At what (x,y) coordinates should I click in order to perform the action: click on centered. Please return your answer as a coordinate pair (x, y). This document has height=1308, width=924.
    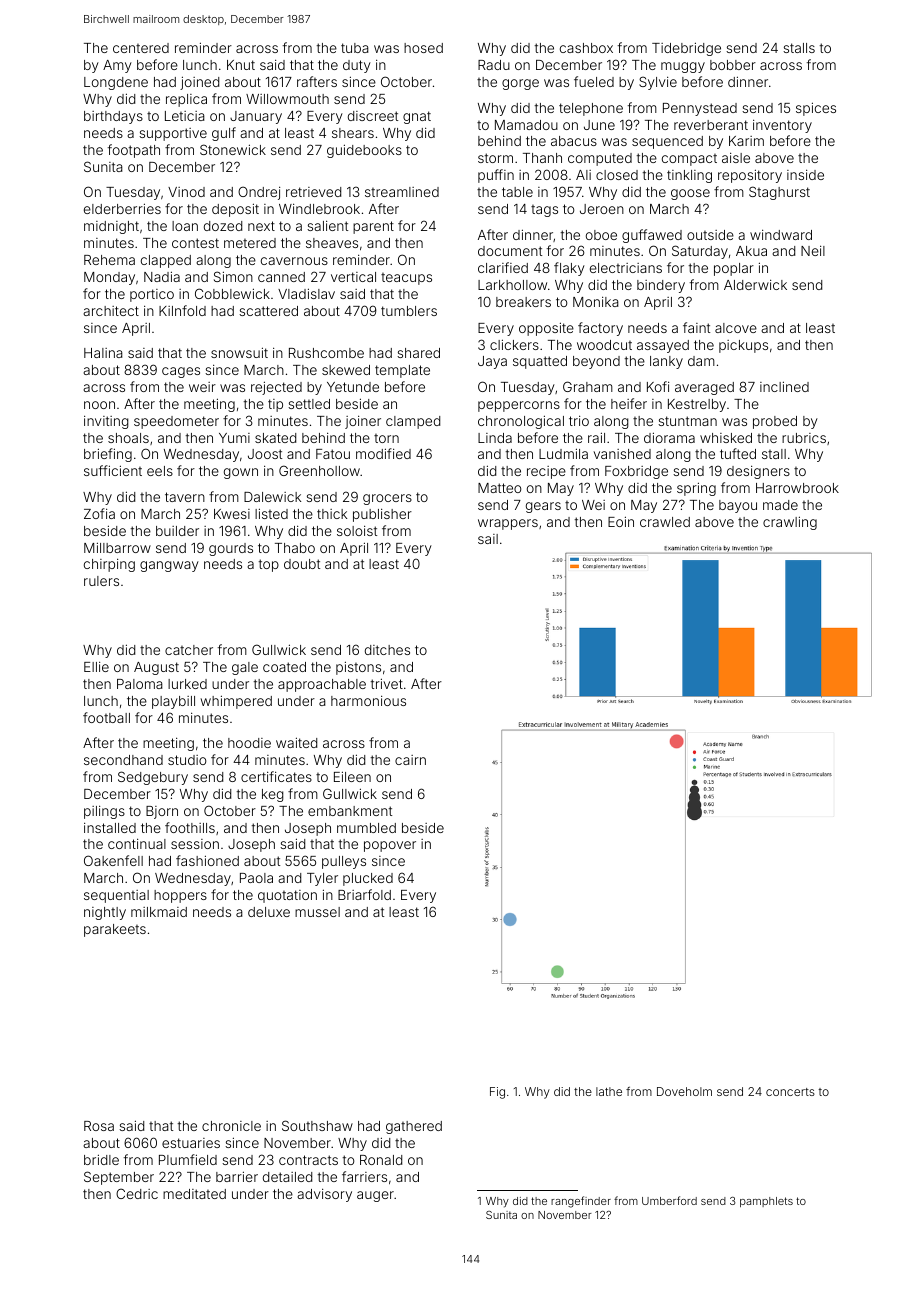
    Looking at the image, I should click on (141, 48).
